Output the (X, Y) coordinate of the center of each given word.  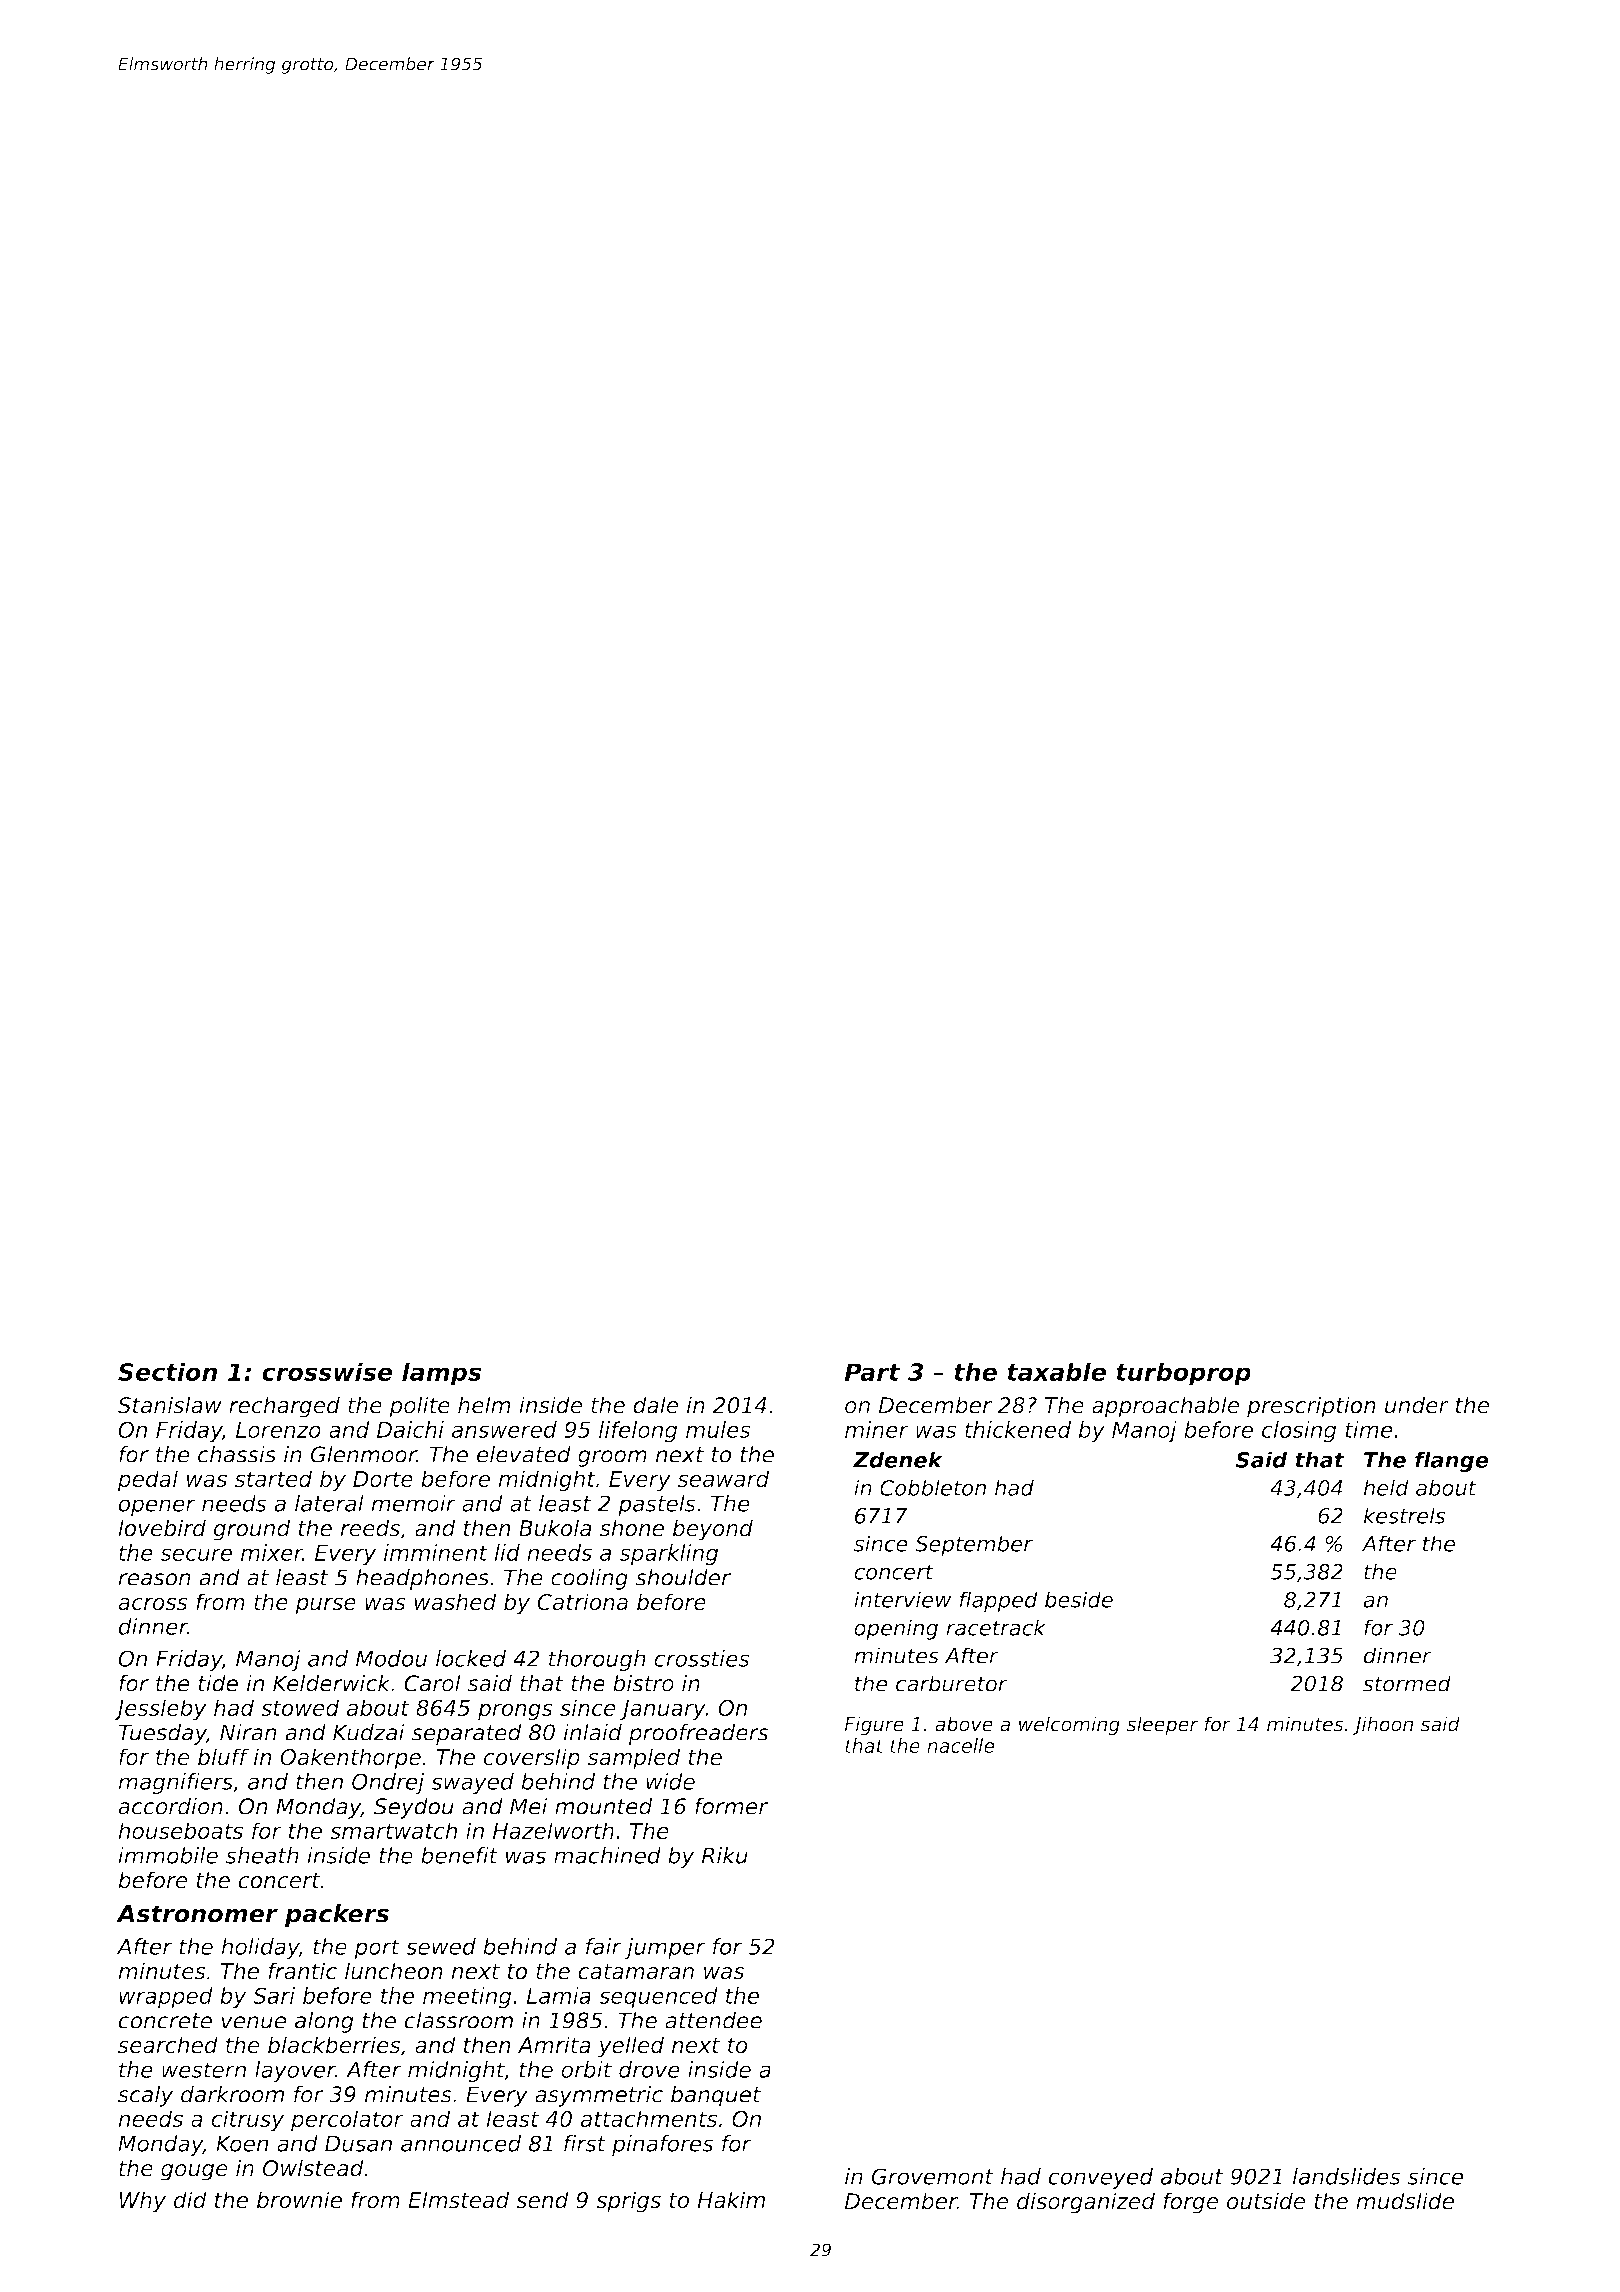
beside (1079, 1599)
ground (252, 1530)
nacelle (961, 1745)
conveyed (1100, 2178)
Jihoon (1383, 1725)
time (1369, 1429)
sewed (441, 1946)
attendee (713, 2020)
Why (143, 2202)
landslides (1346, 2176)
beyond (713, 1530)
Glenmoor (364, 1454)
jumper (665, 1948)
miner (877, 1429)
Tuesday (162, 1734)
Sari (274, 1995)
